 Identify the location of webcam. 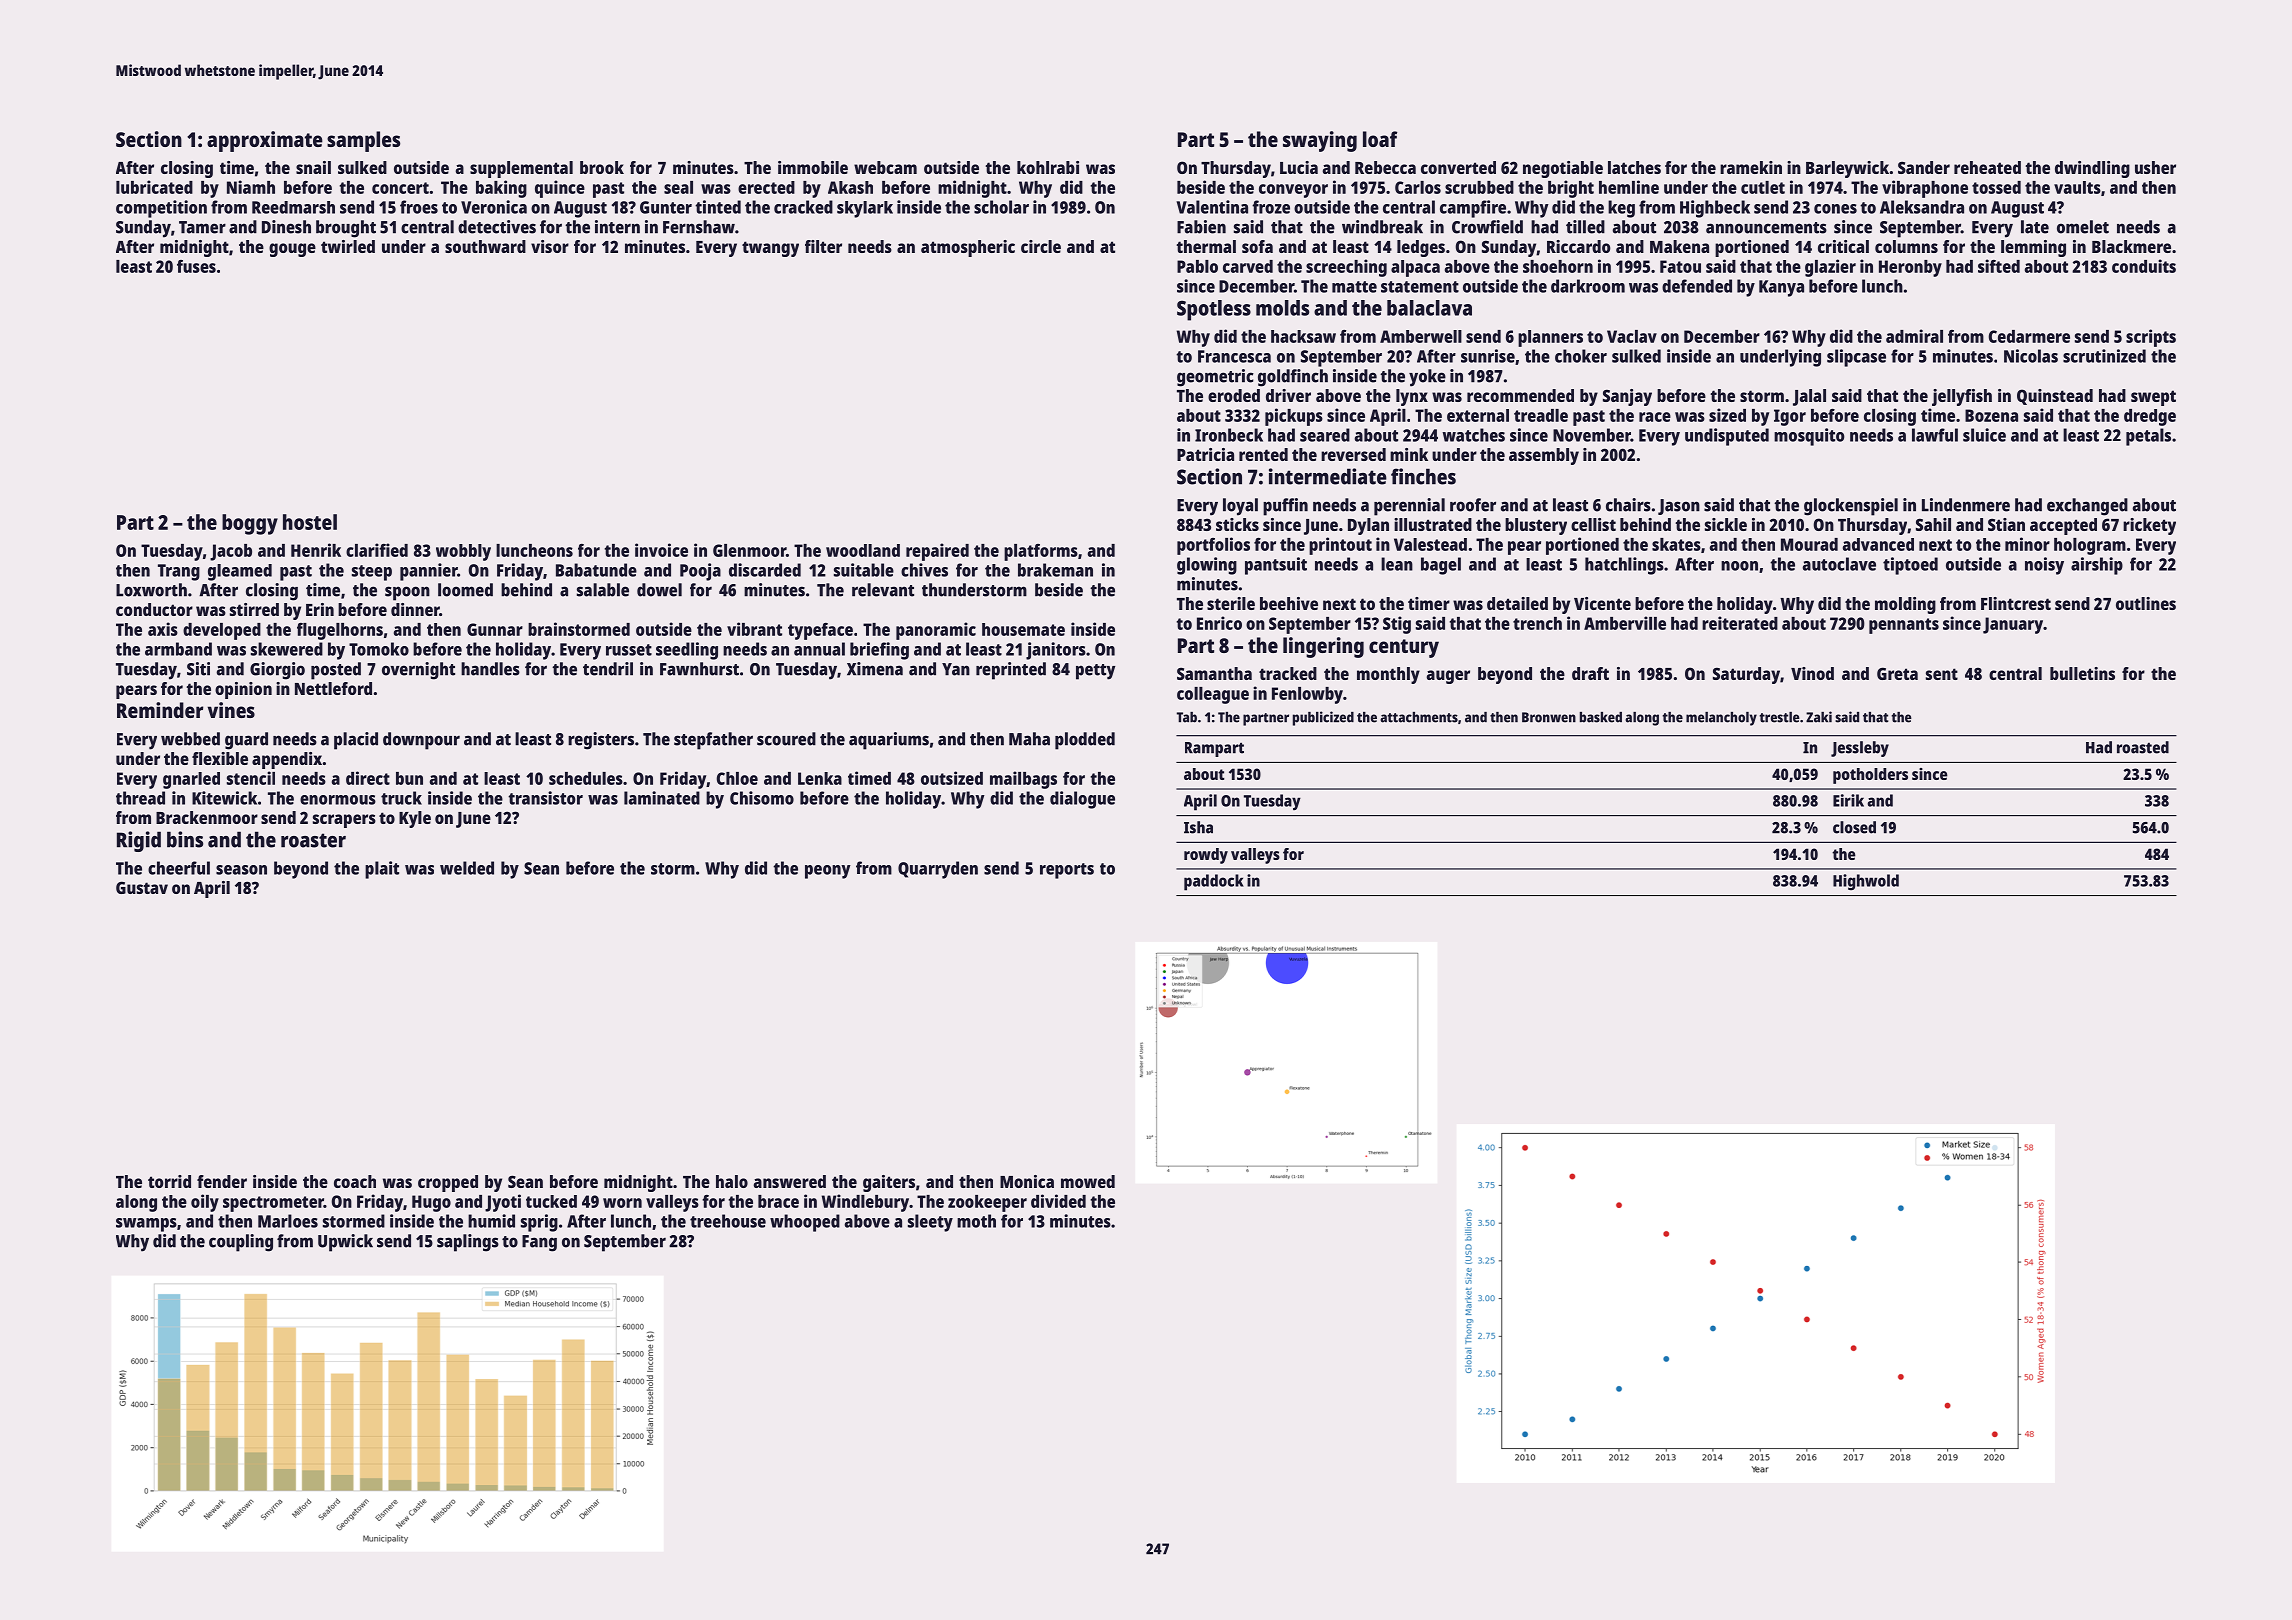
(885, 167).
